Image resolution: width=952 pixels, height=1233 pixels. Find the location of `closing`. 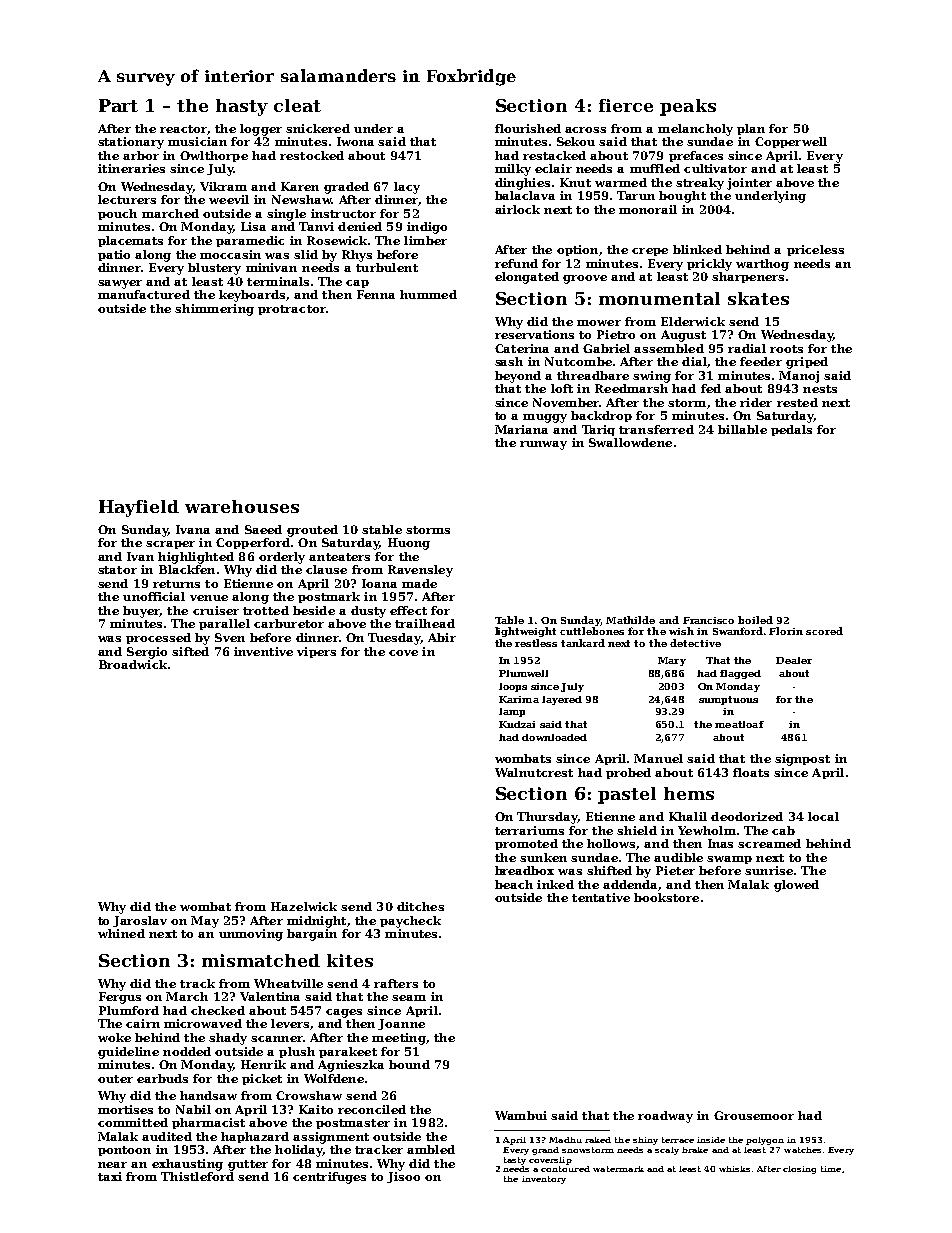

closing is located at coordinates (799, 1170).
